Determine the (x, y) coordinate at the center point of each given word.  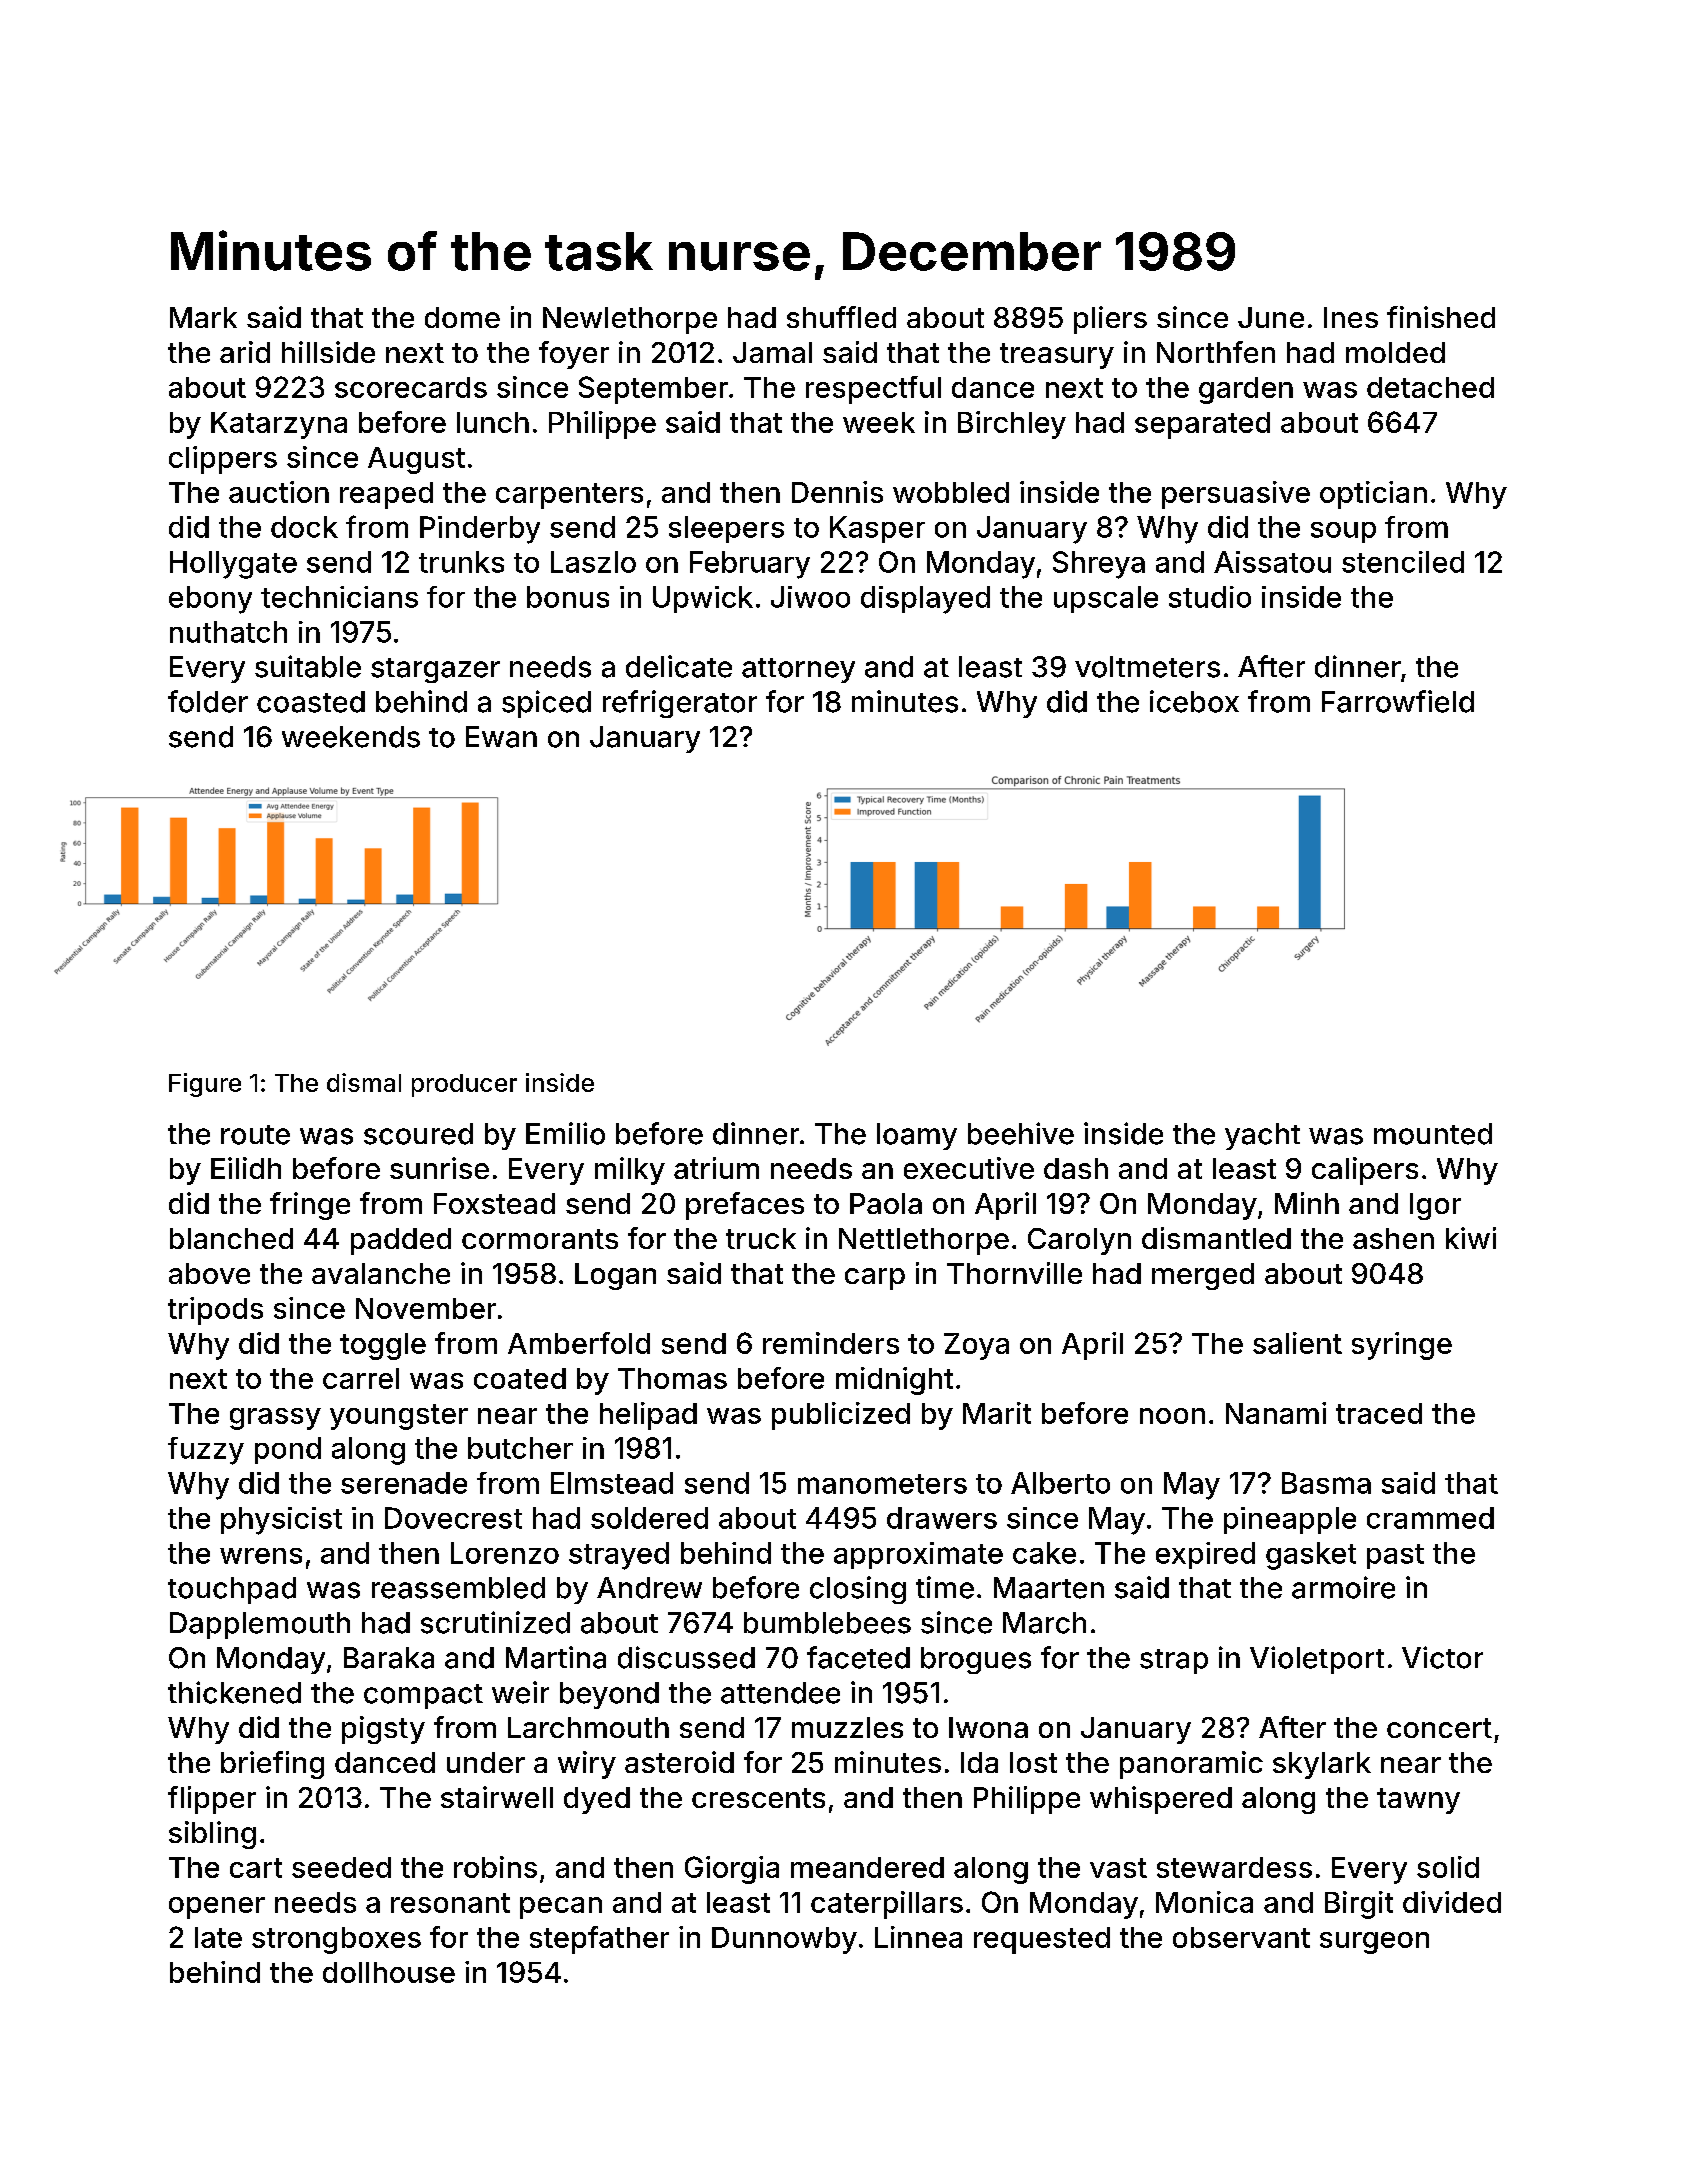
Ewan (501, 737)
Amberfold (579, 1343)
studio (1210, 597)
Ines (1351, 317)
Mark (203, 317)
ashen (1393, 1238)
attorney (798, 670)
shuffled (841, 317)
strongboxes (336, 1940)
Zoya (976, 1346)
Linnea (918, 1937)
